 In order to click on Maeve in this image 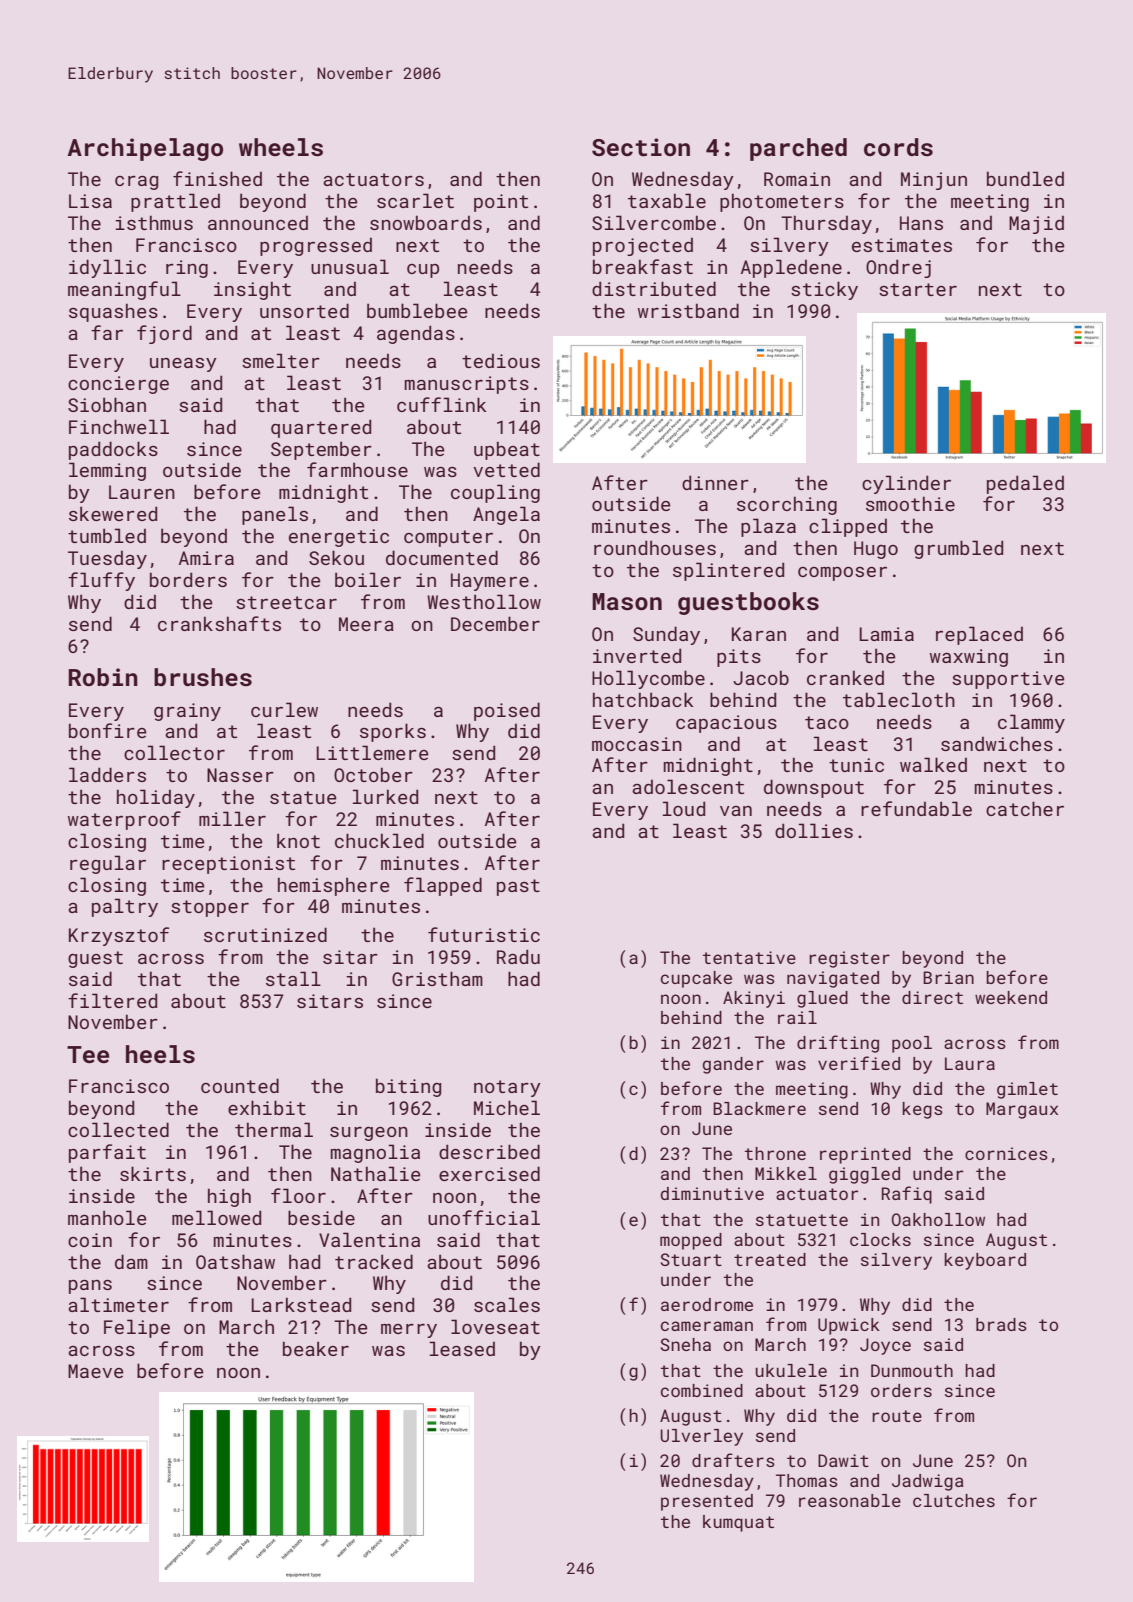, I will do `click(95, 1371)`.
